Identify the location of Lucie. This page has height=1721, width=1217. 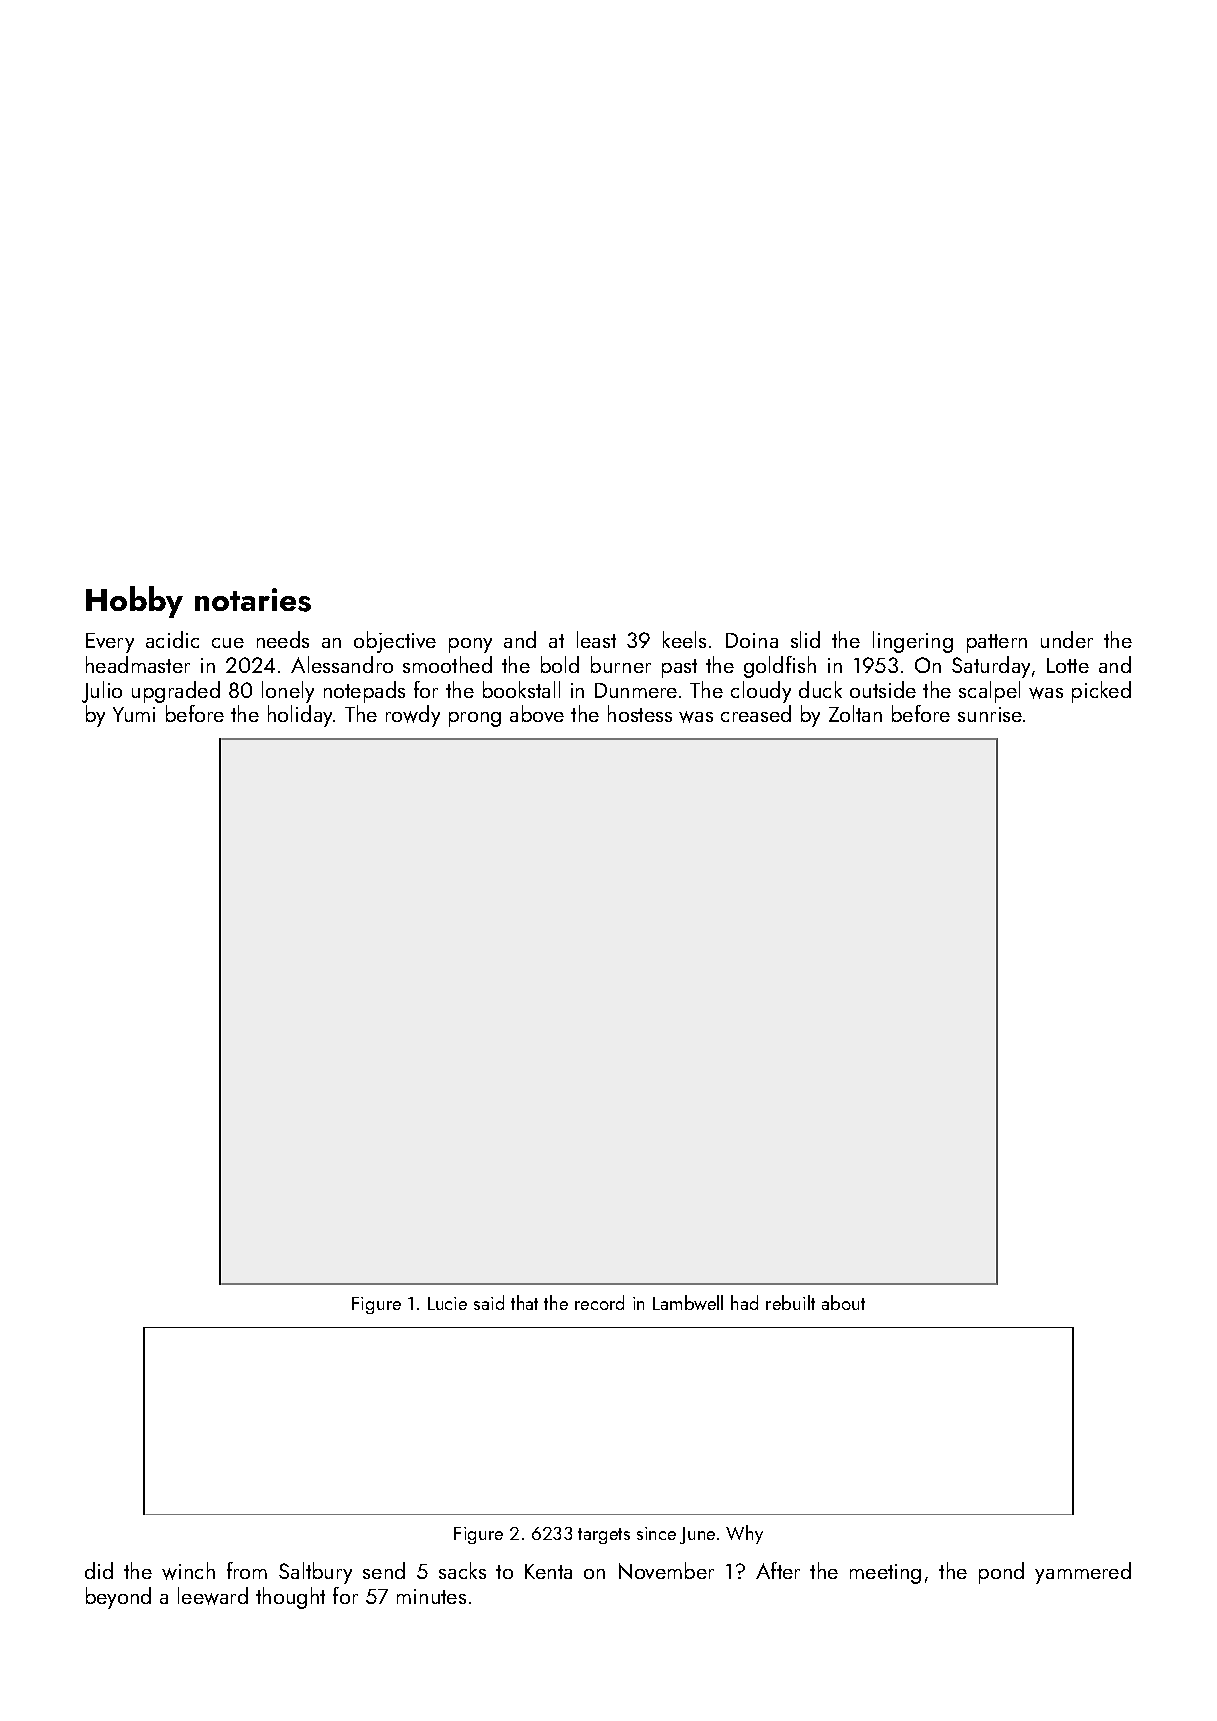
(447, 1303).
